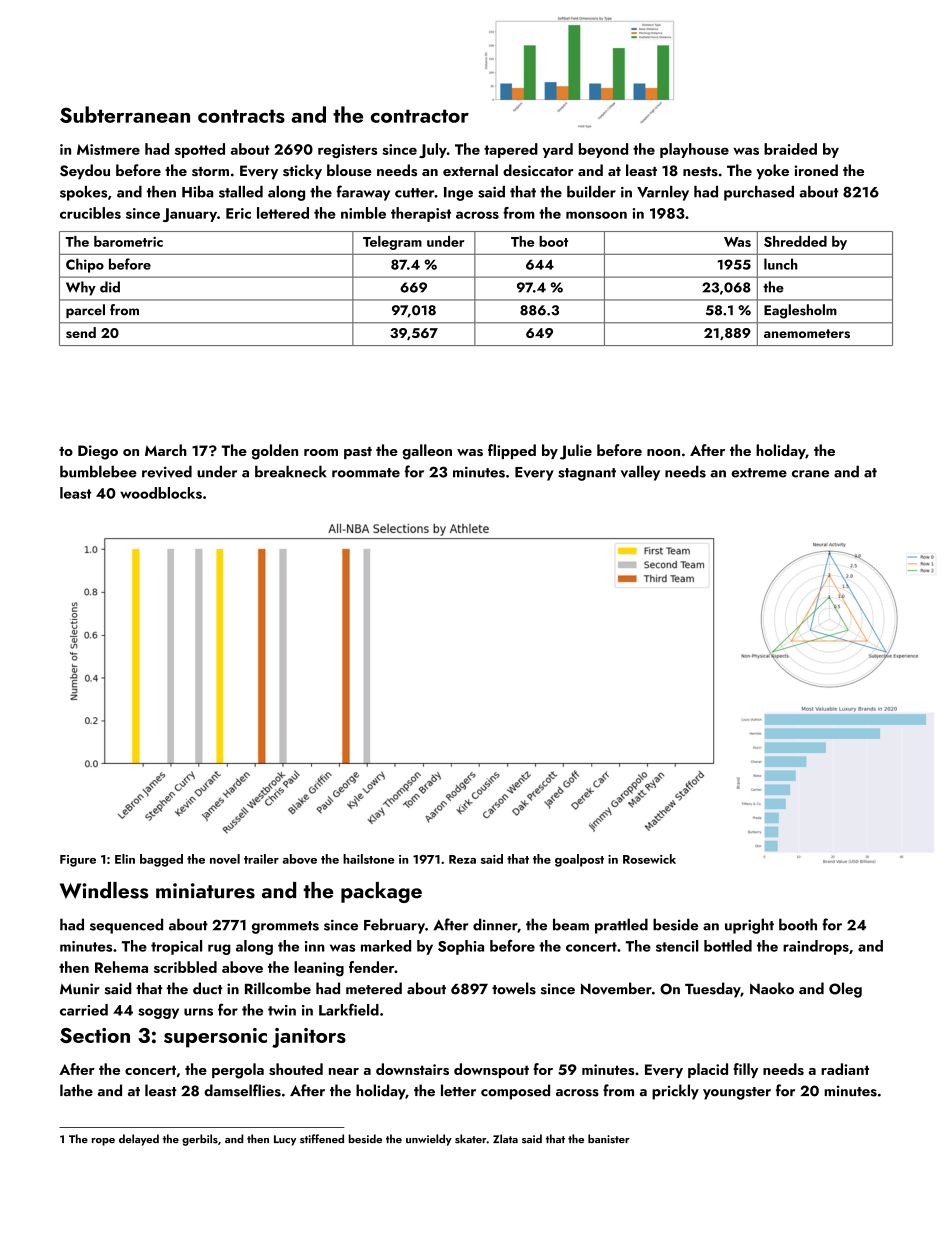  What do you see at coordinates (845, 1069) in the screenshot?
I see `radiant` at bounding box center [845, 1069].
